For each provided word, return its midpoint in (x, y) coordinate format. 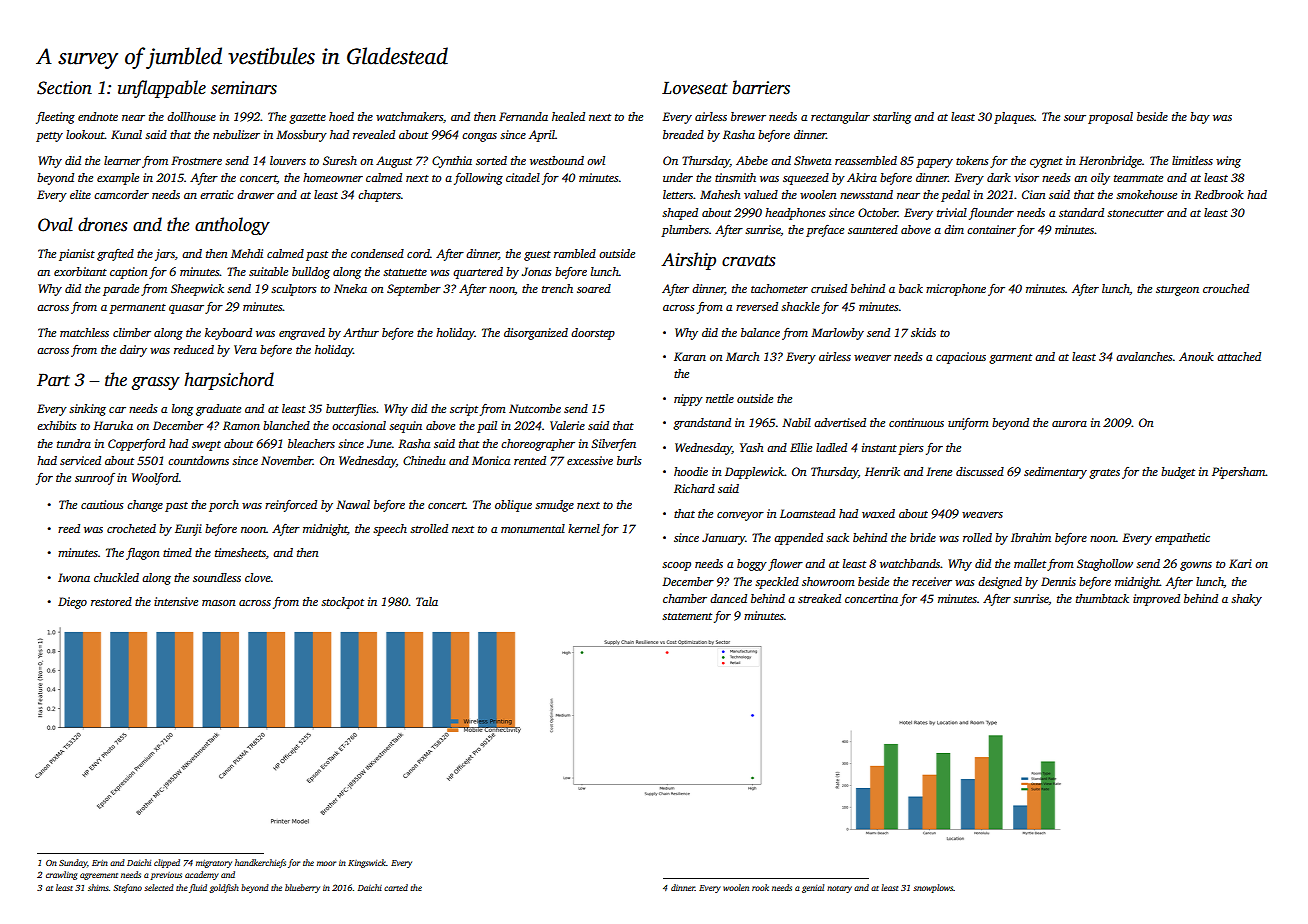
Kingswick (367, 863)
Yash (751, 447)
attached (1239, 356)
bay (1200, 118)
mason (219, 603)
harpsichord (229, 381)
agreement (99, 876)
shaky (1246, 600)
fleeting (55, 118)
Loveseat (695, 88)
